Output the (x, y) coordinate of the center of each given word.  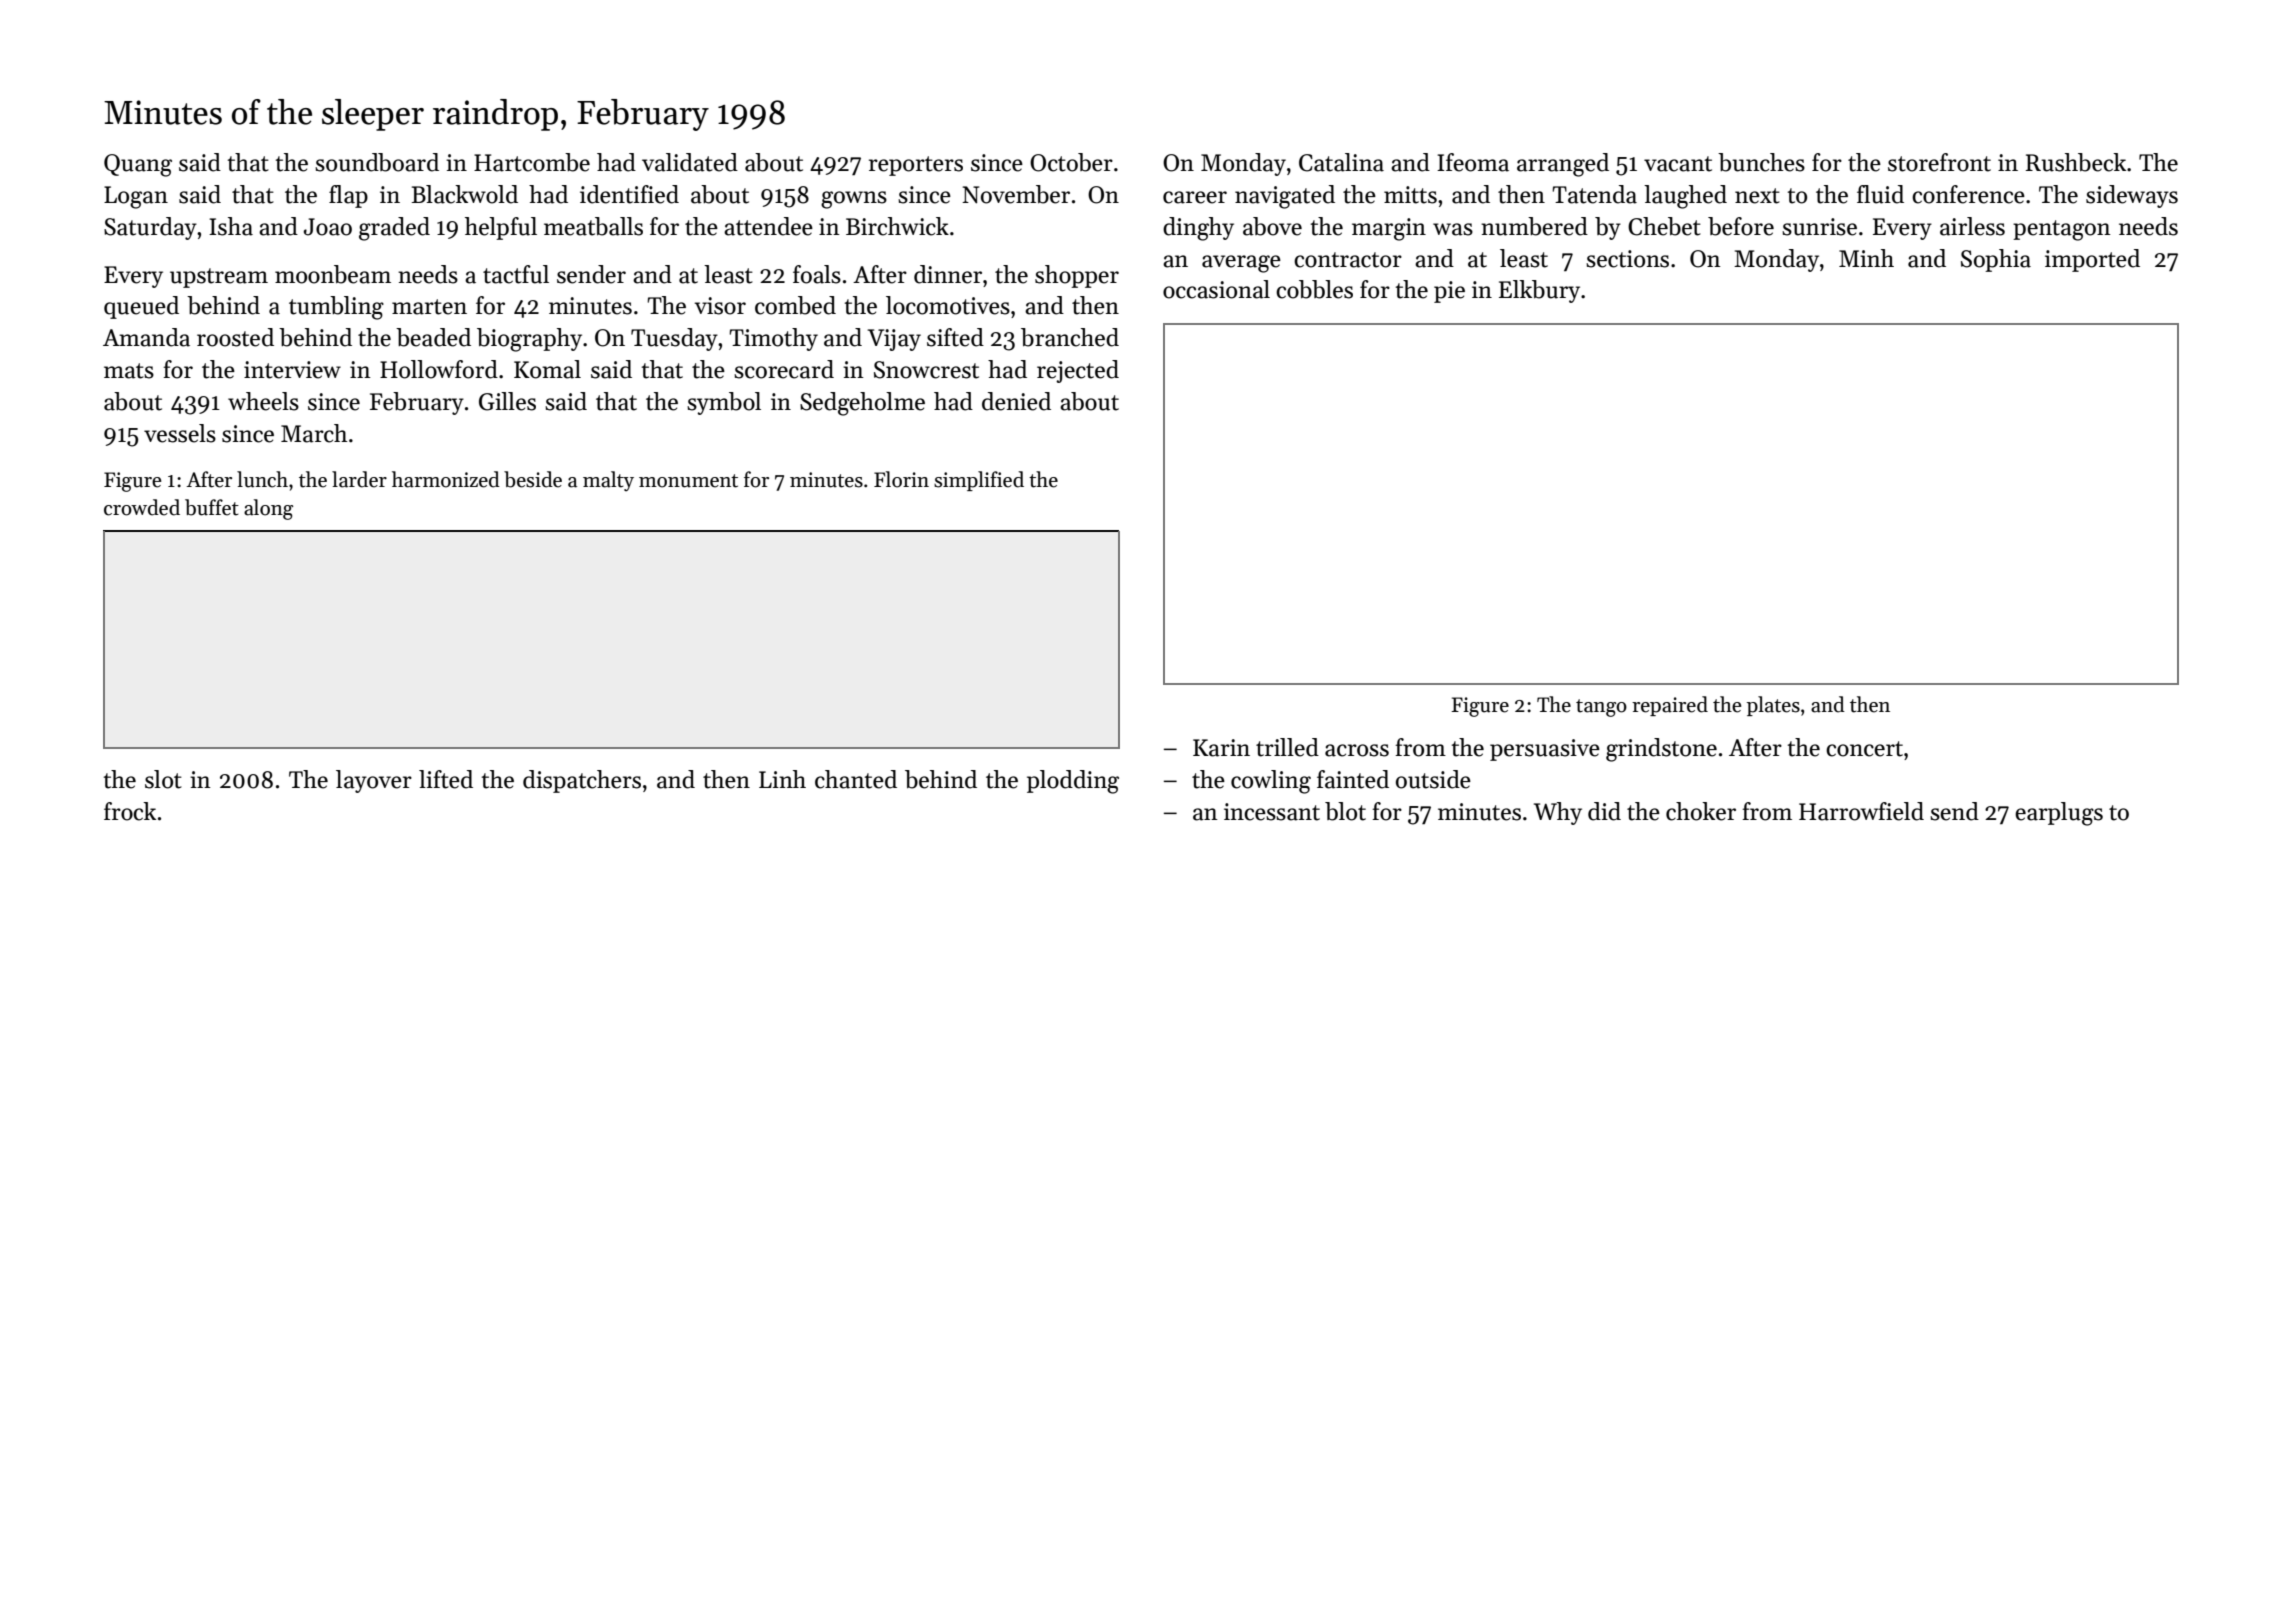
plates (1773, 706)
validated (690, 162)
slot (163, 779)
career (1195, 197)
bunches (1761, 162)
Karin (1221, 748)
